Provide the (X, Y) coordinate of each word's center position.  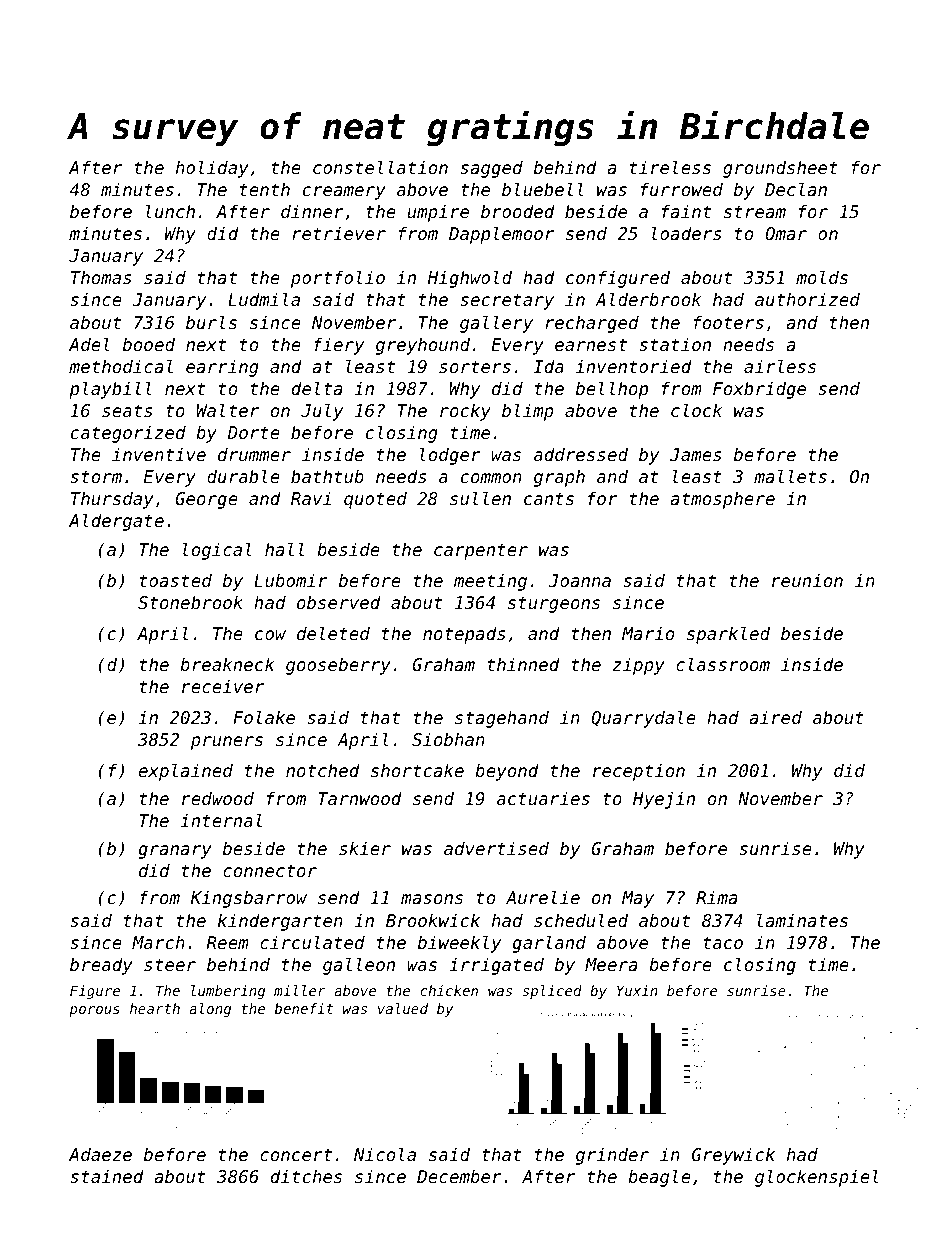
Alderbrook (648, 299)
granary (175, 852)
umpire (438, 213)
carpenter (481, 552)
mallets (790, 476)
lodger (450, 456)
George (206, 500)
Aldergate (116, 522)
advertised (496, 848)
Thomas (101, 277)
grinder (612, 1156)
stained (107, 1176)
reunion (807, 580)
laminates (802, 920)
